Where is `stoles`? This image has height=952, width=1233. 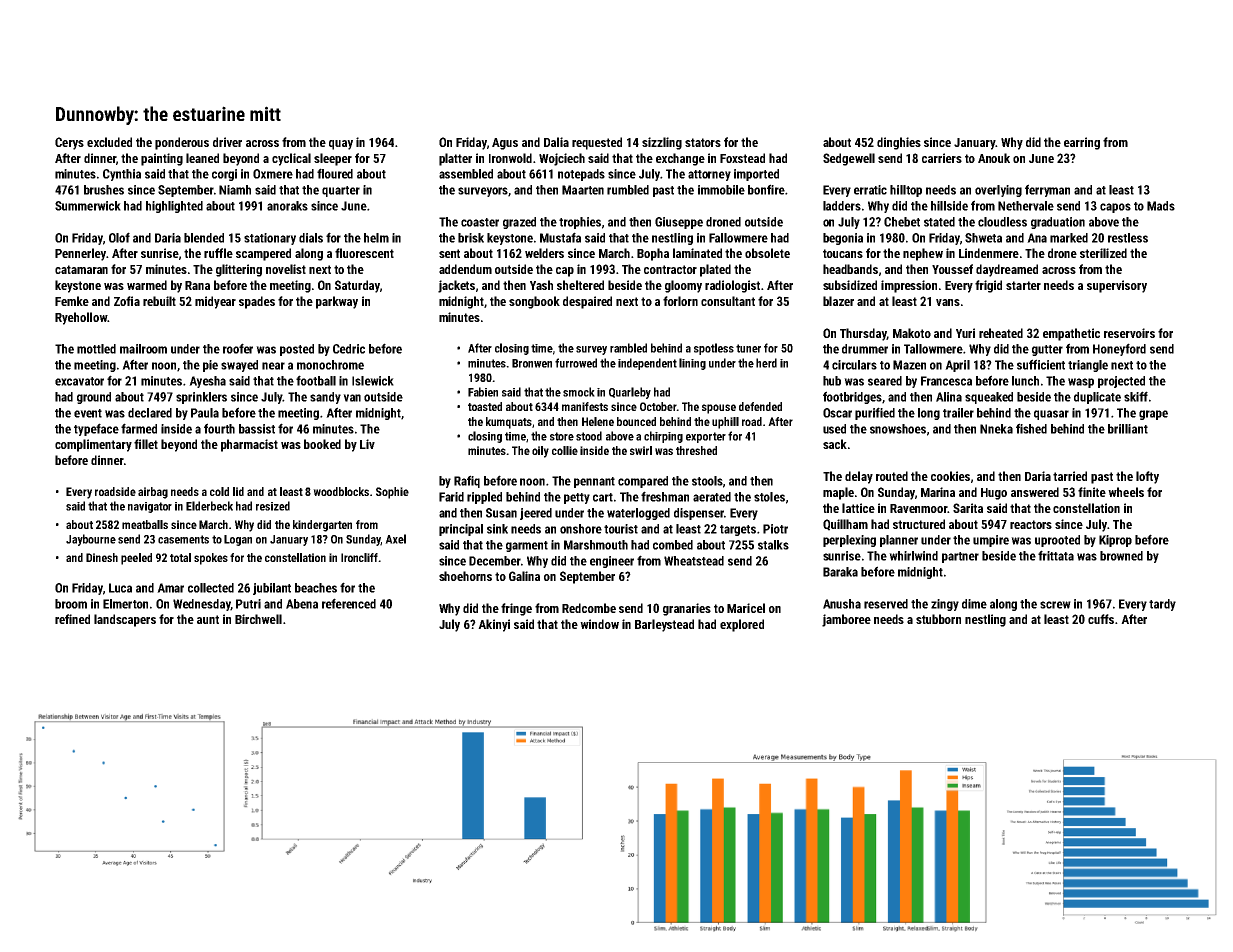
stoles is located at coordinates (769, 497).
